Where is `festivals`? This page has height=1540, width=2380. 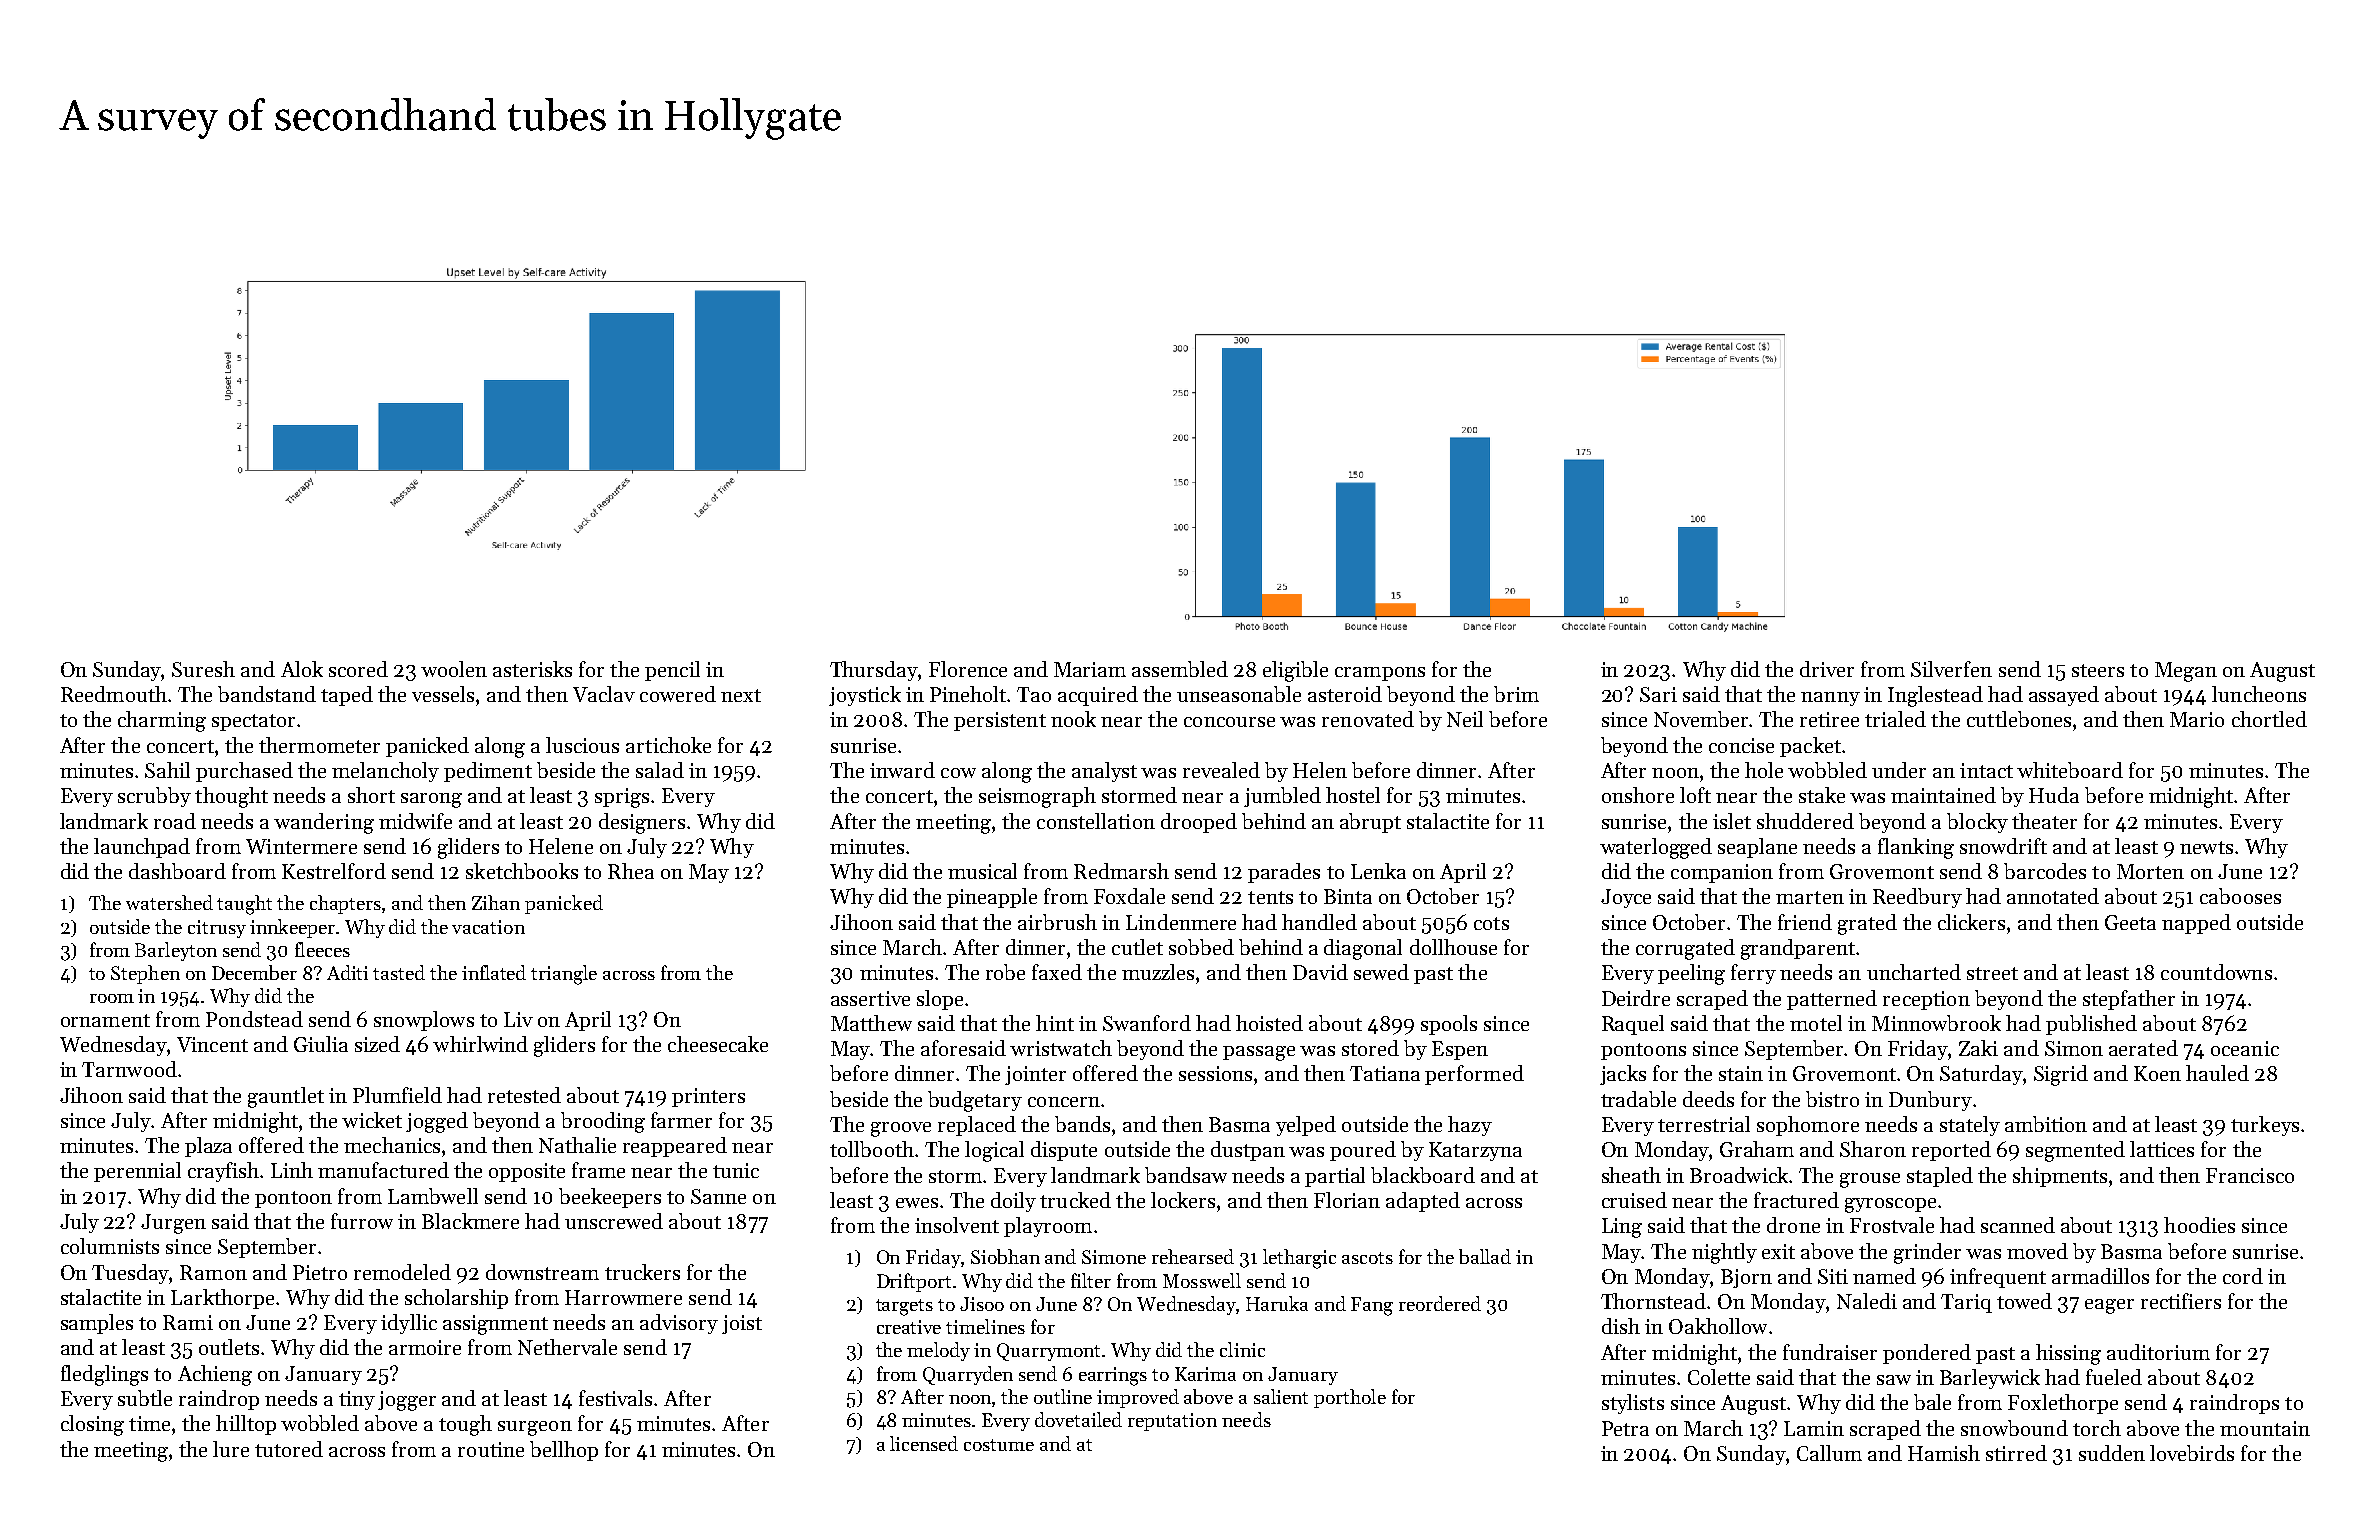 festivals is located at coordinates (615, 1398).
